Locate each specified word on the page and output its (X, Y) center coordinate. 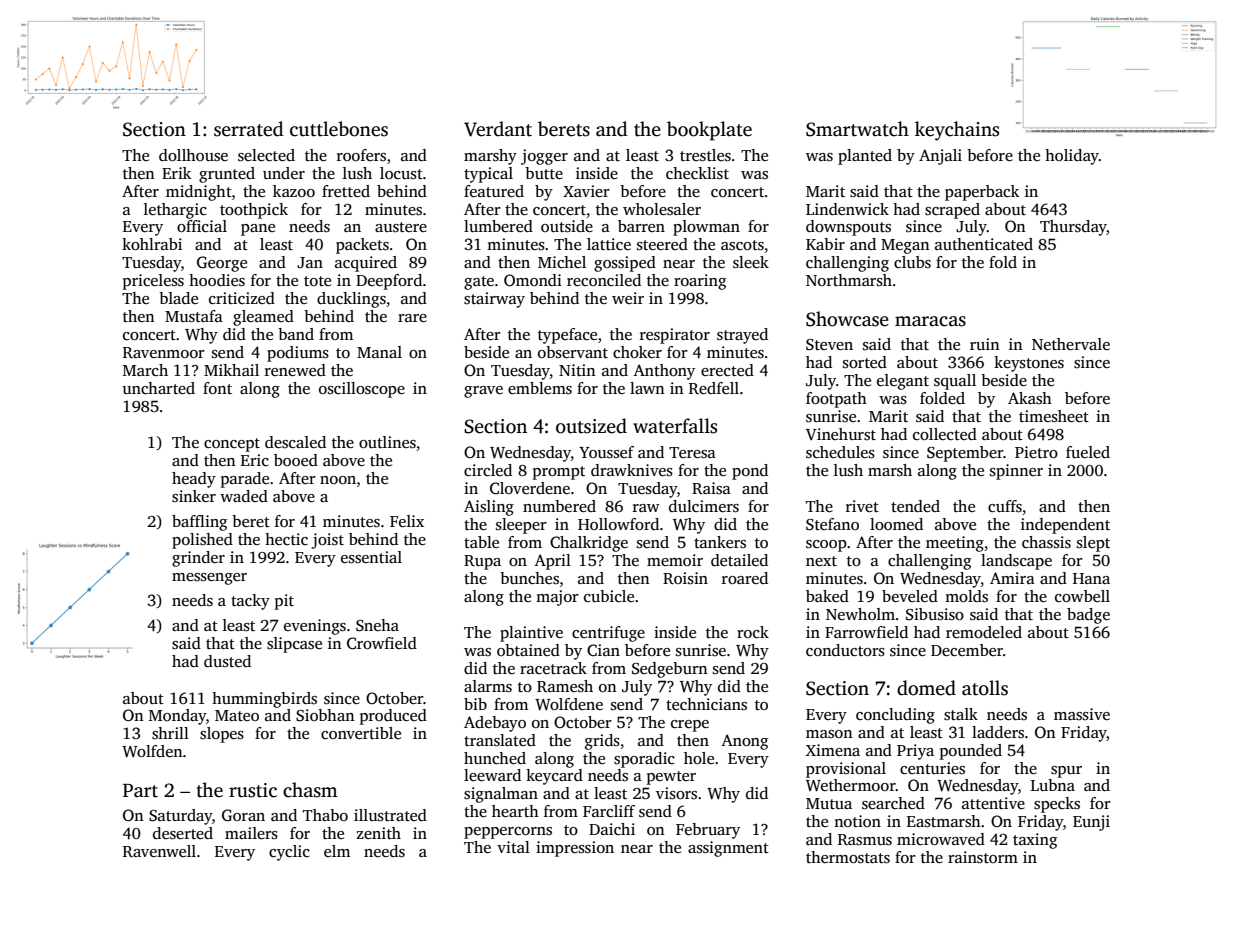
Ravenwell (159, 851)
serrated (249, 129)
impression (575, 849)
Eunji (1091, 823)
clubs (912, 262)
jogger (544, 157)
